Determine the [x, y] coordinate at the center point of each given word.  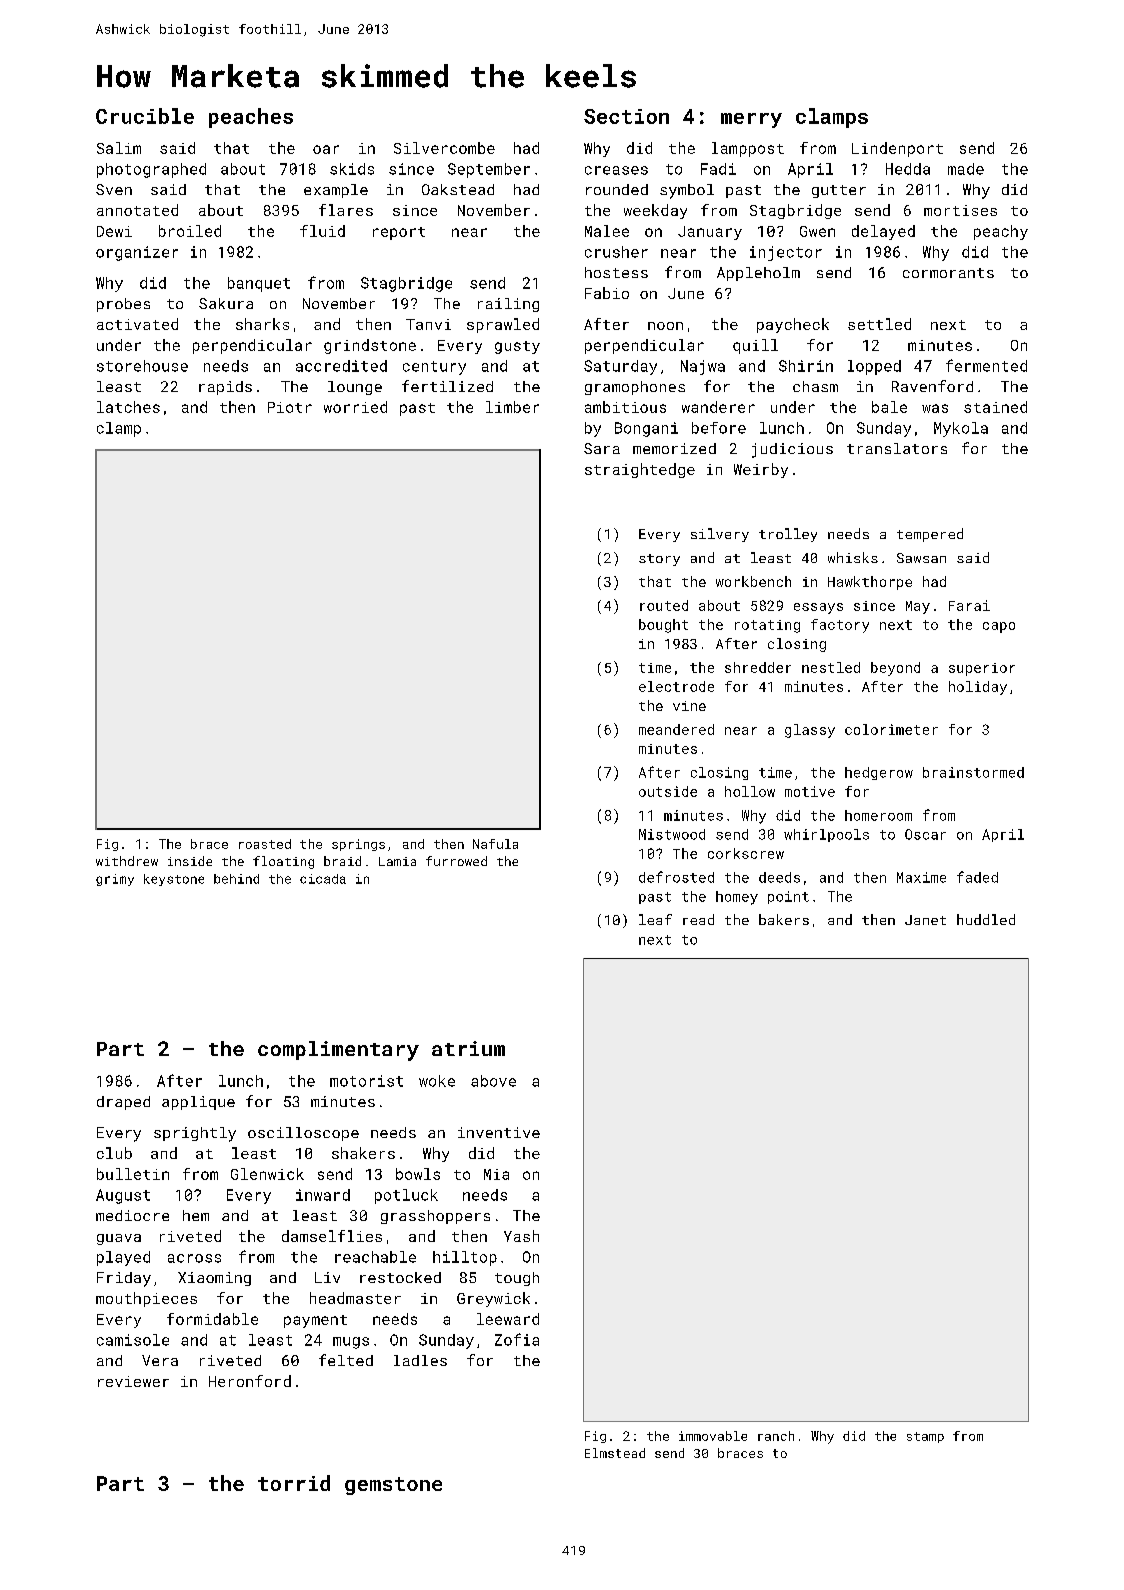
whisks [853, 557]
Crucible [145, 116]
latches [128, 407]
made [966, 169]
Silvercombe [444, 148]
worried [355, 407]
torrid [294, 1483]
